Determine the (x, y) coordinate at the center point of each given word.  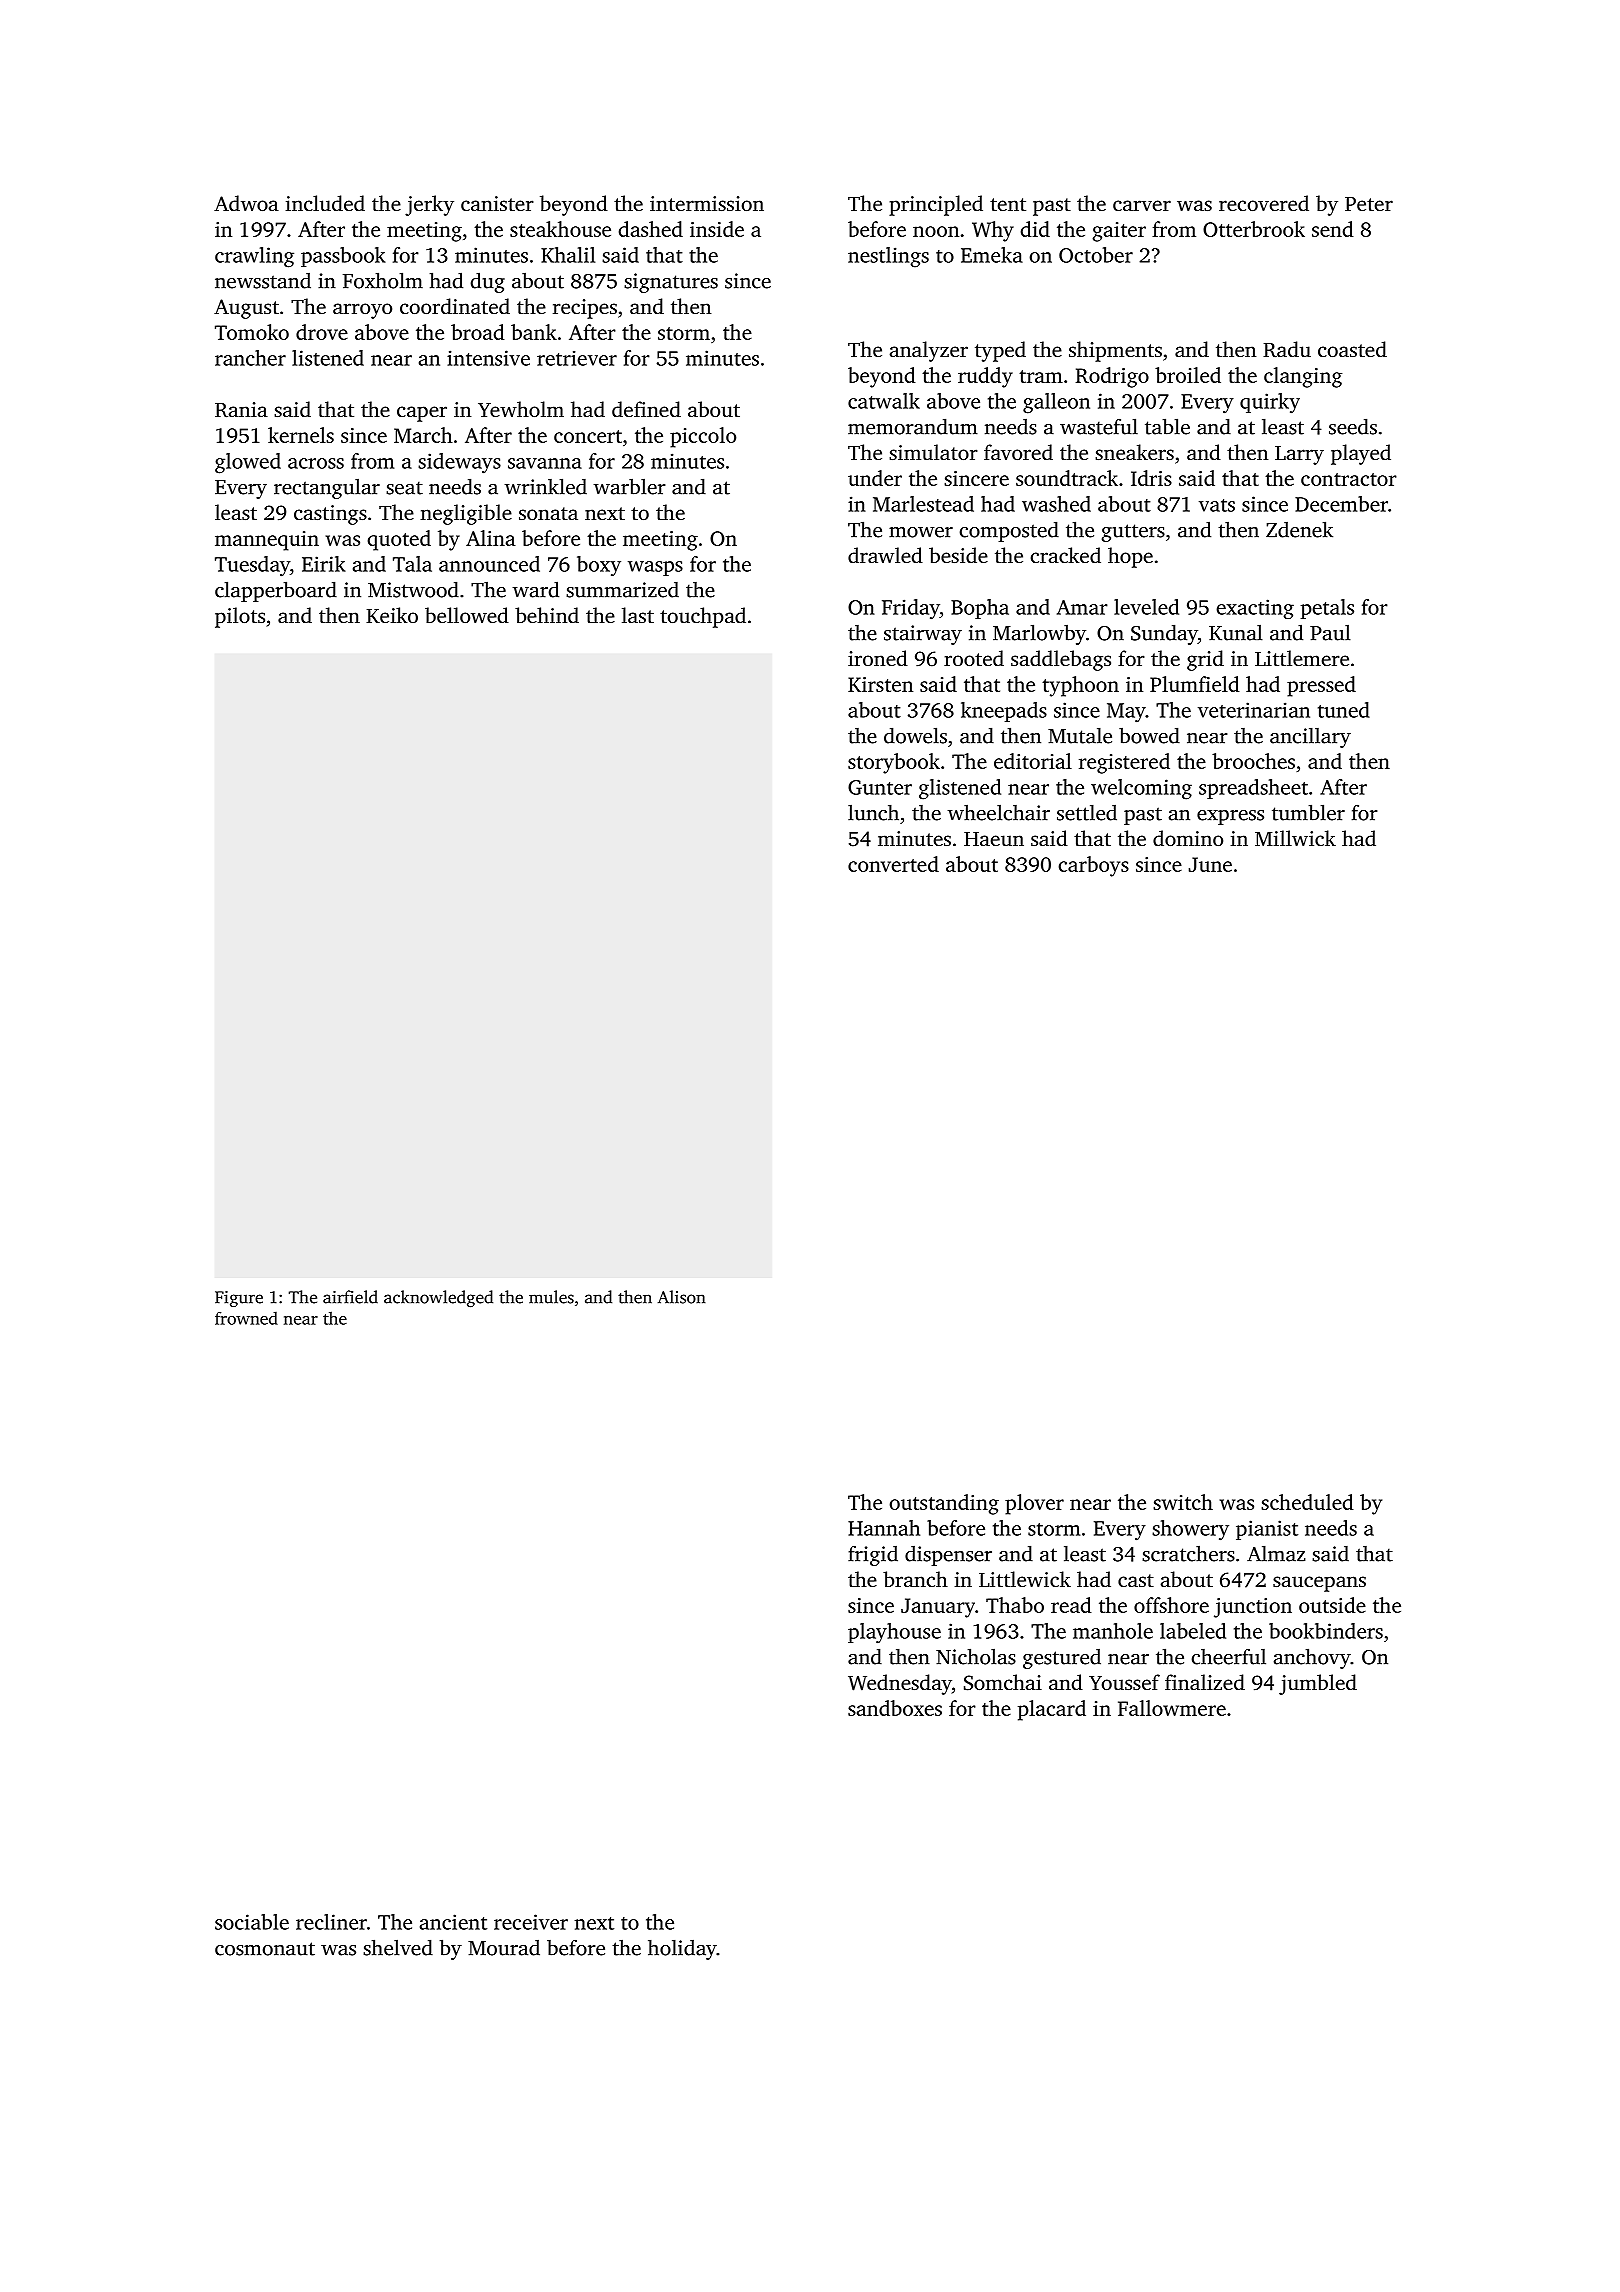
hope (1130, 557)
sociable (252, 1922)
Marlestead (923, 504)
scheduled (1307, 1502)
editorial (1033, 761)
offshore (1171, 1605)
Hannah (884, 1528)
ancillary (1310, 737)
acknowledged (438, 1298)
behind (547, 615)
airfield (350, 1297)
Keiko (392, 615)
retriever (577, 358)
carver (1142, 205)
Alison (682, 1297)
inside (717, 229)
